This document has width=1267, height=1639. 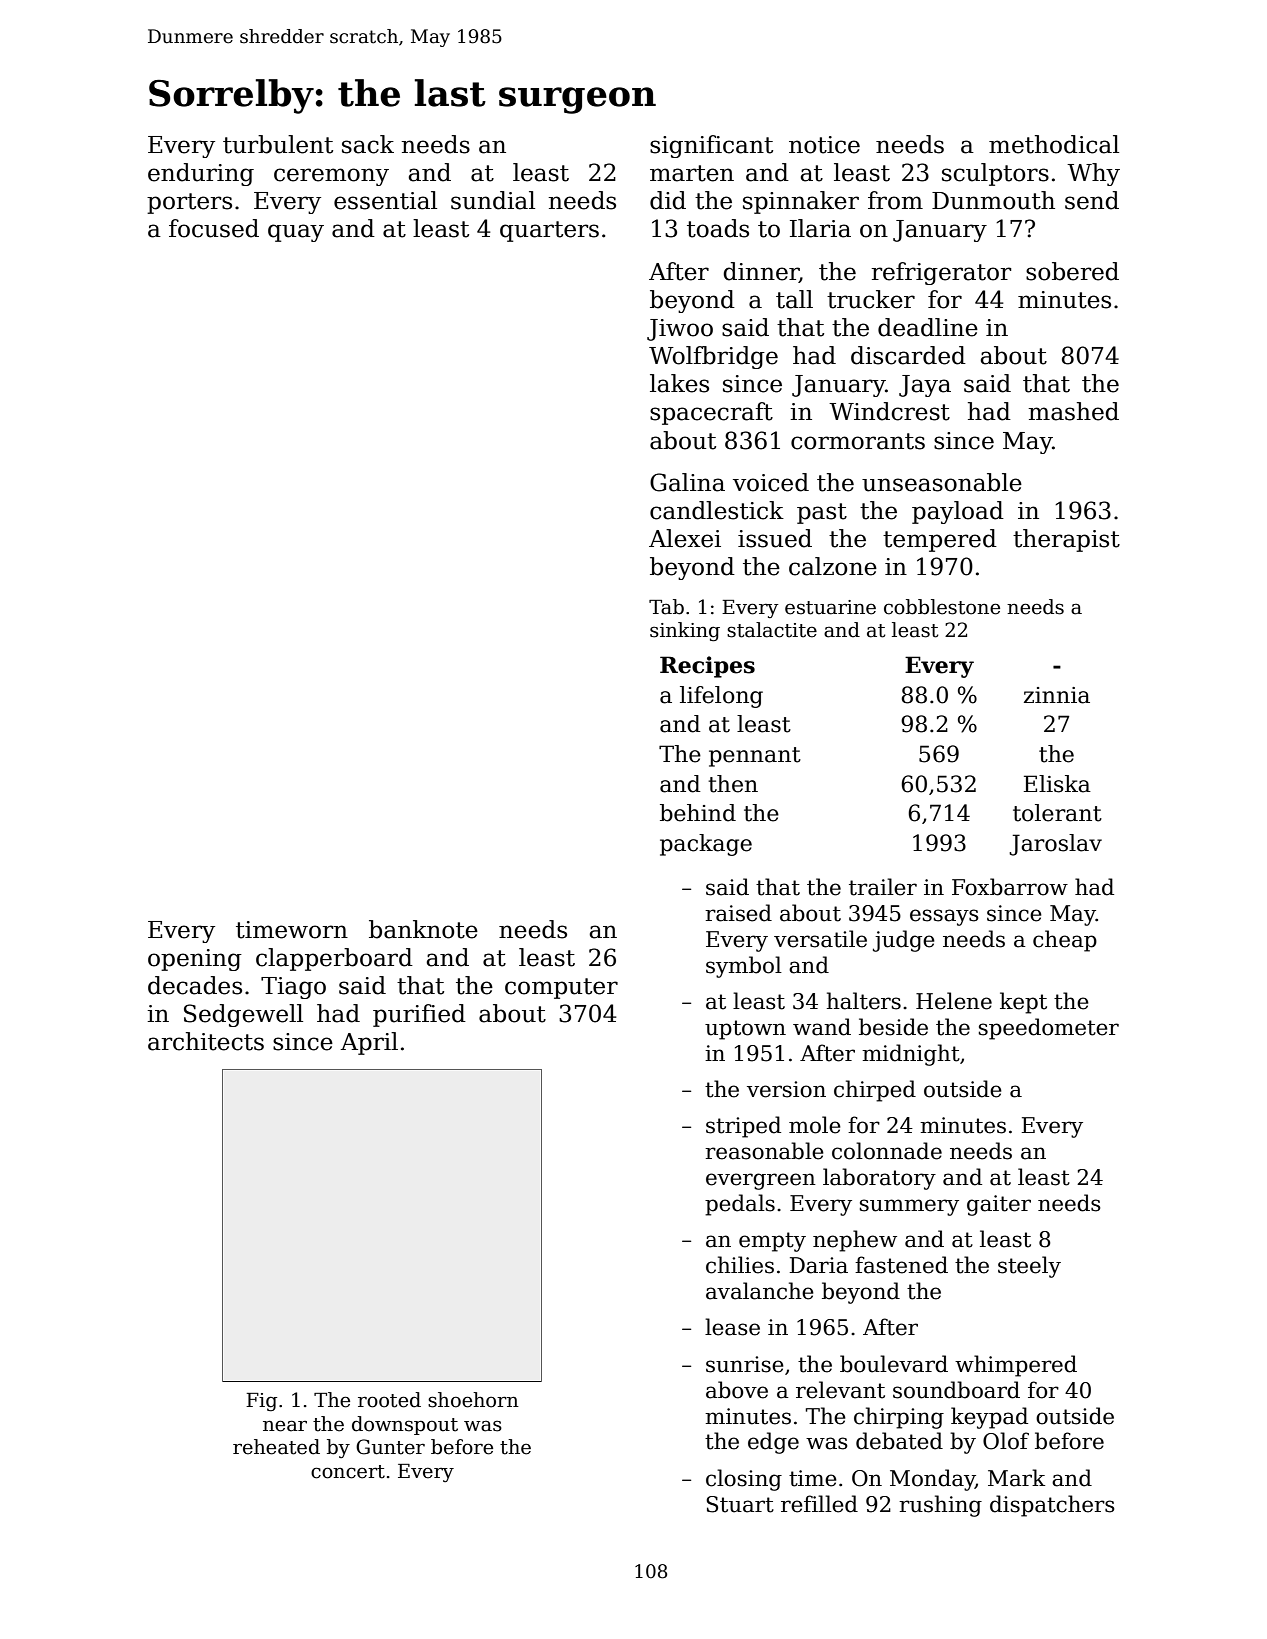 I want to click on methodical, so click(x=1054, y=144).
